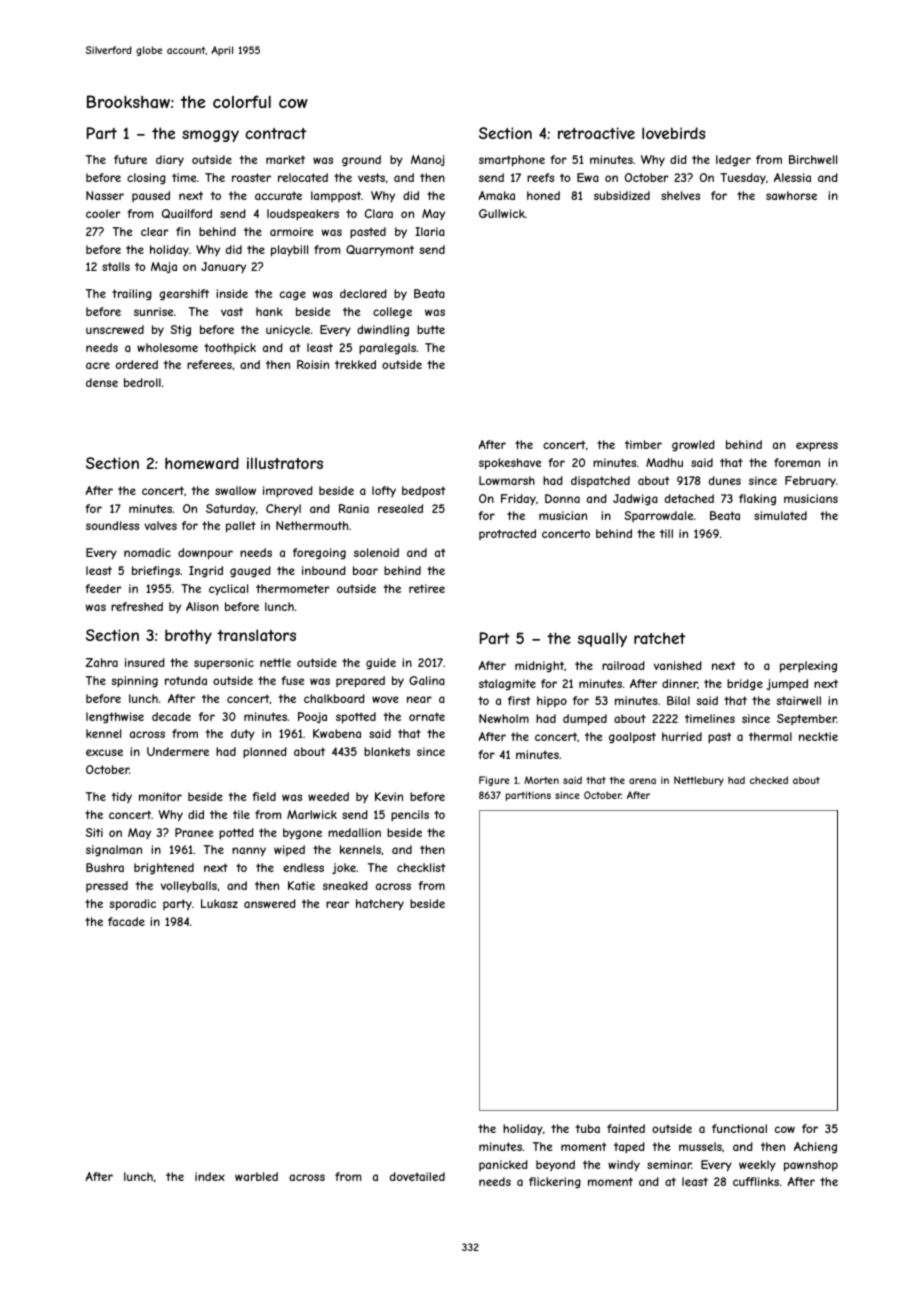  Describe the element at coordinates (243, 735) in the document. I see `duty` at that location.
